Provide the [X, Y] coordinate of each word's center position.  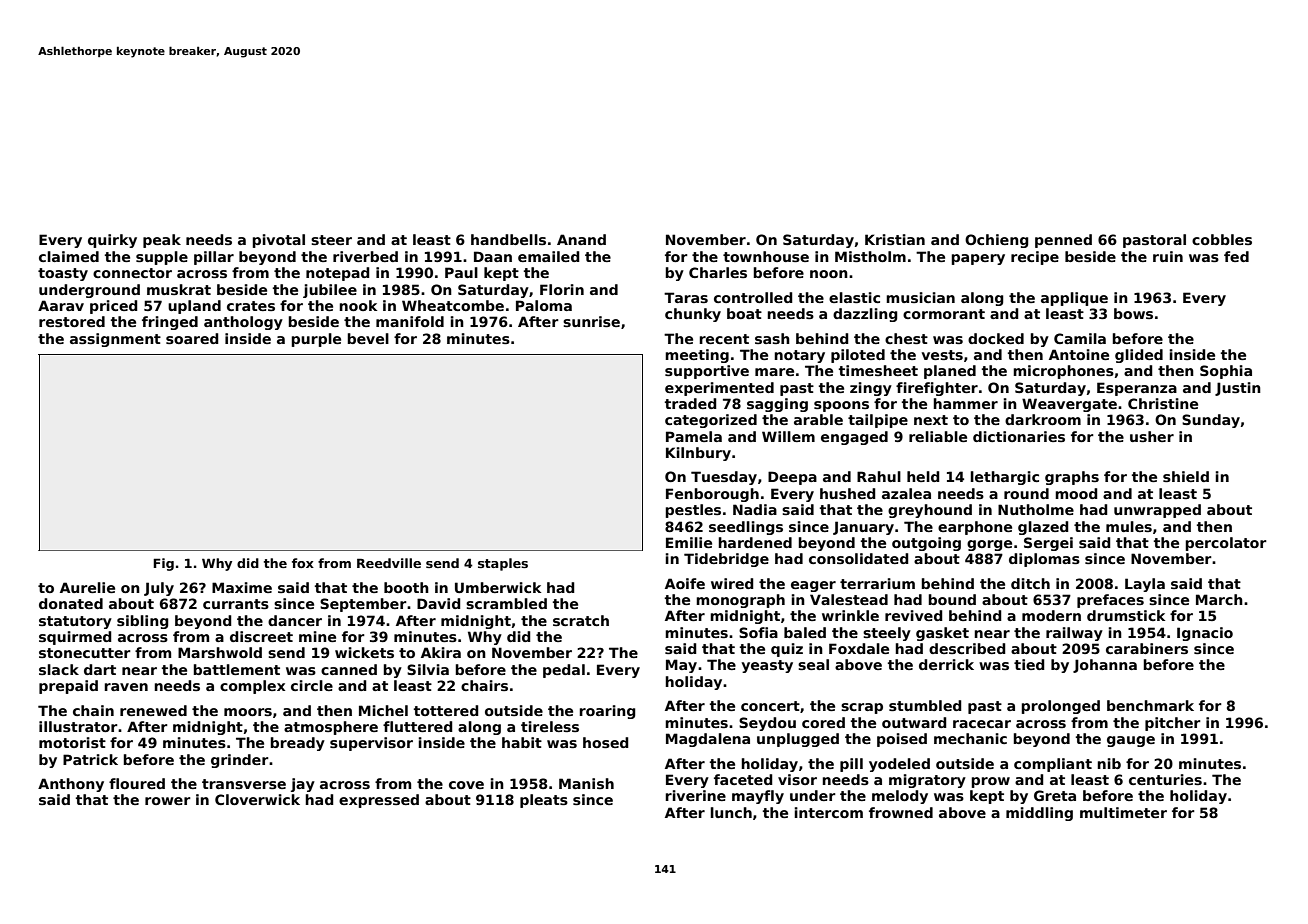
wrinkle [850, 615]
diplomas [1044, 560]
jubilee [330, 291]
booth [406, 587]
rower [168, 801]
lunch [731, 812]
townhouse [766, 256]
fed [1236, 256]
